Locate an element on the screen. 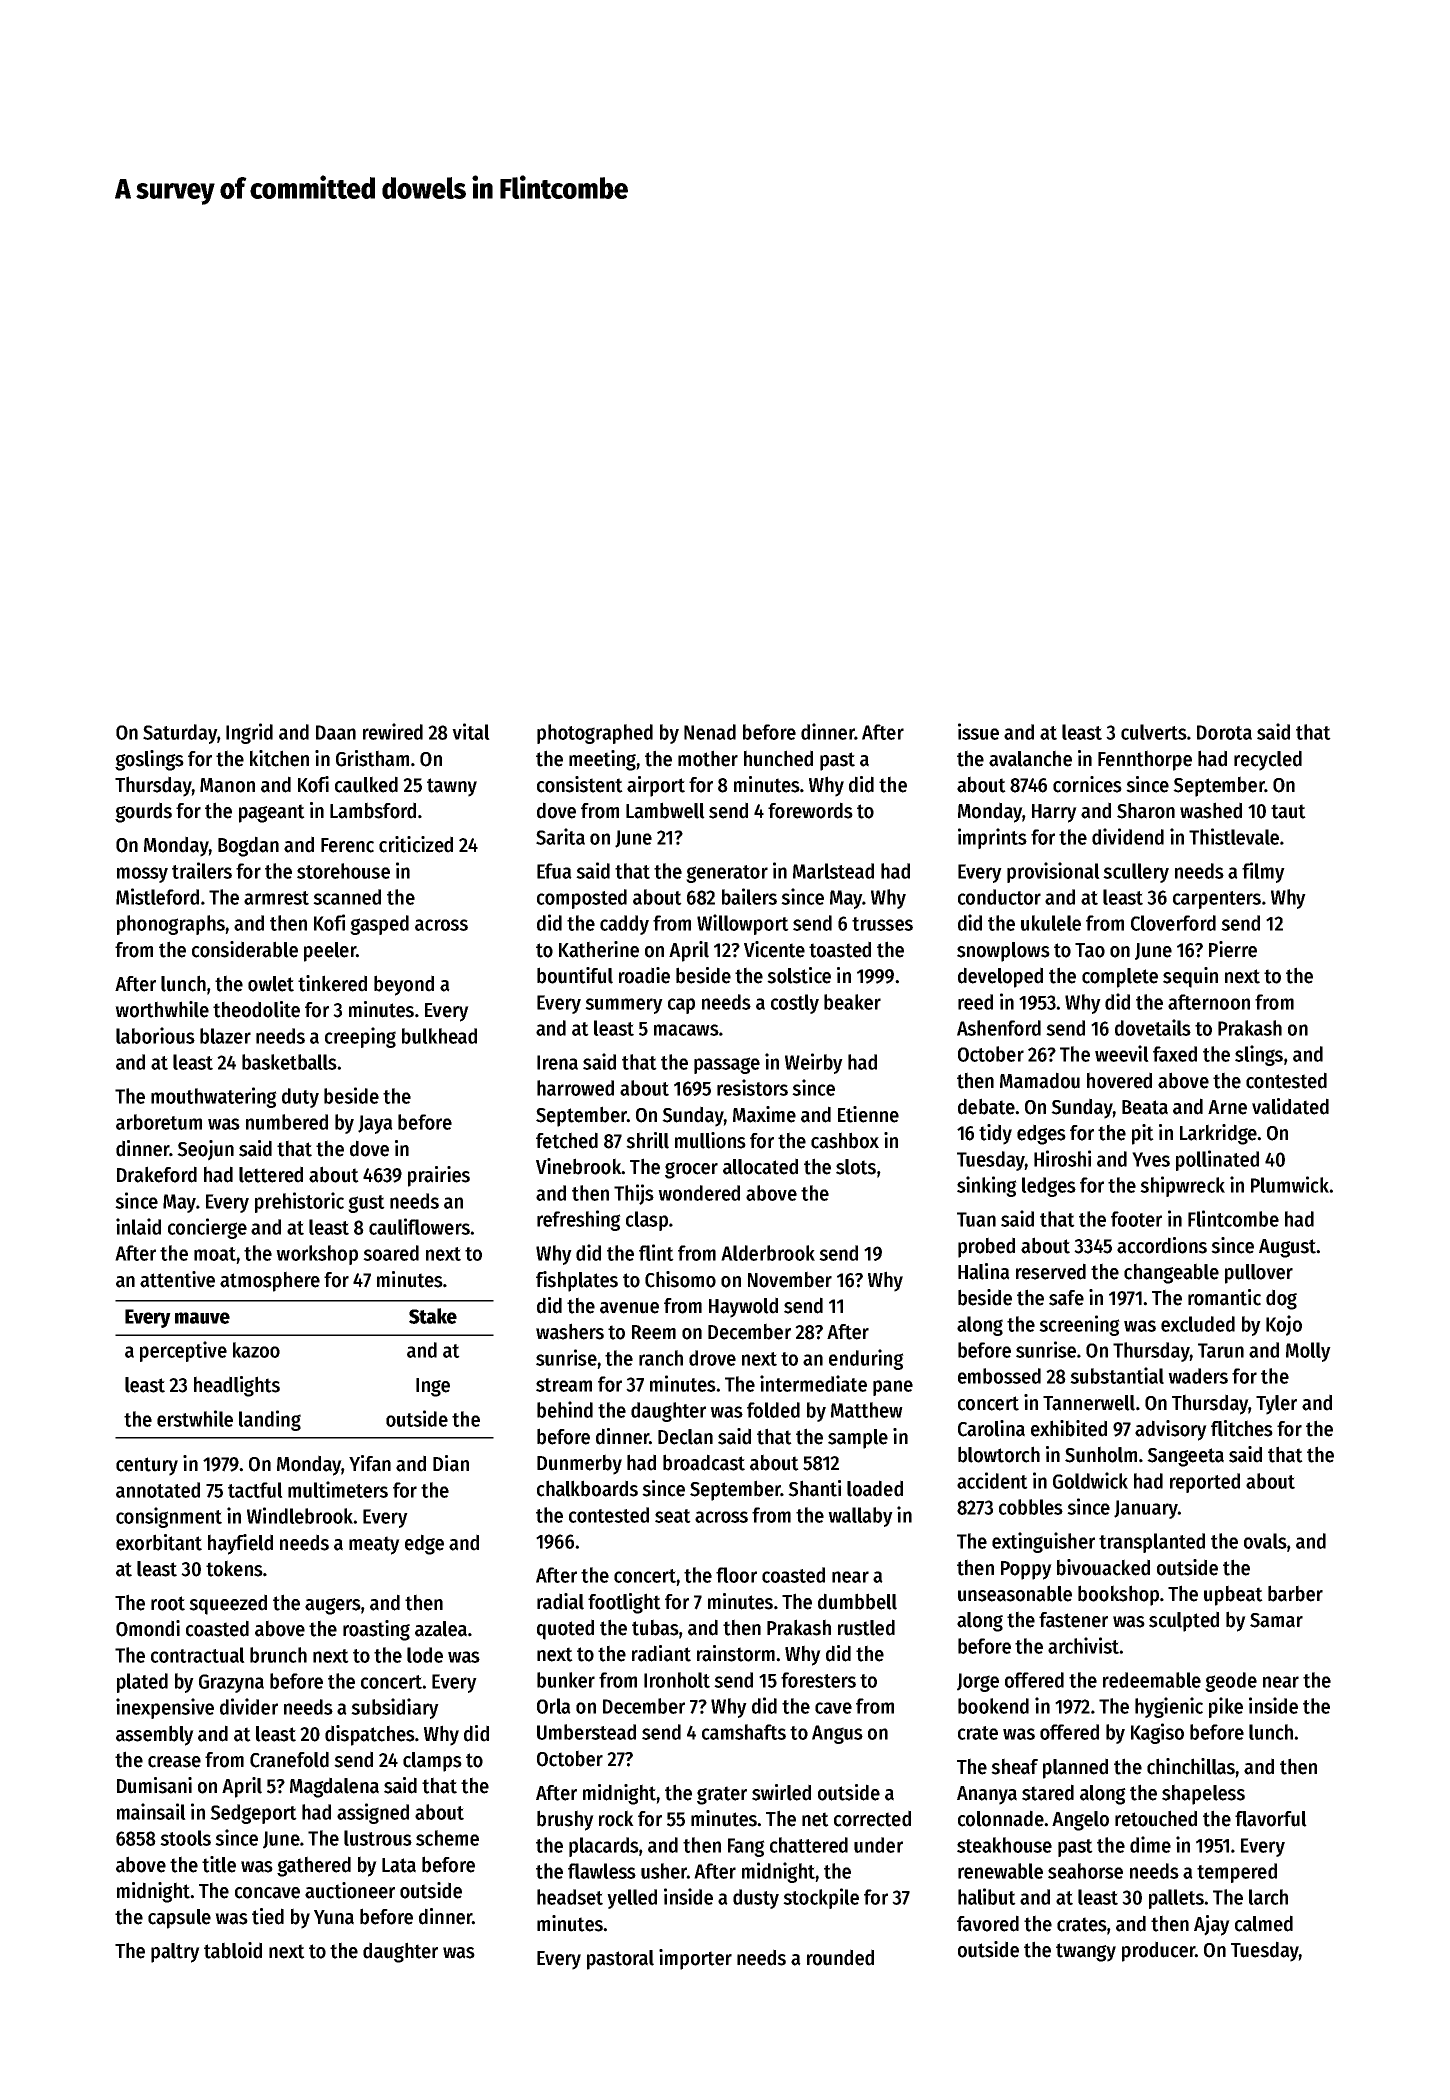 This screenshot has width=1450, height=2100. Haywold is located at coordinates (743, 1307).
